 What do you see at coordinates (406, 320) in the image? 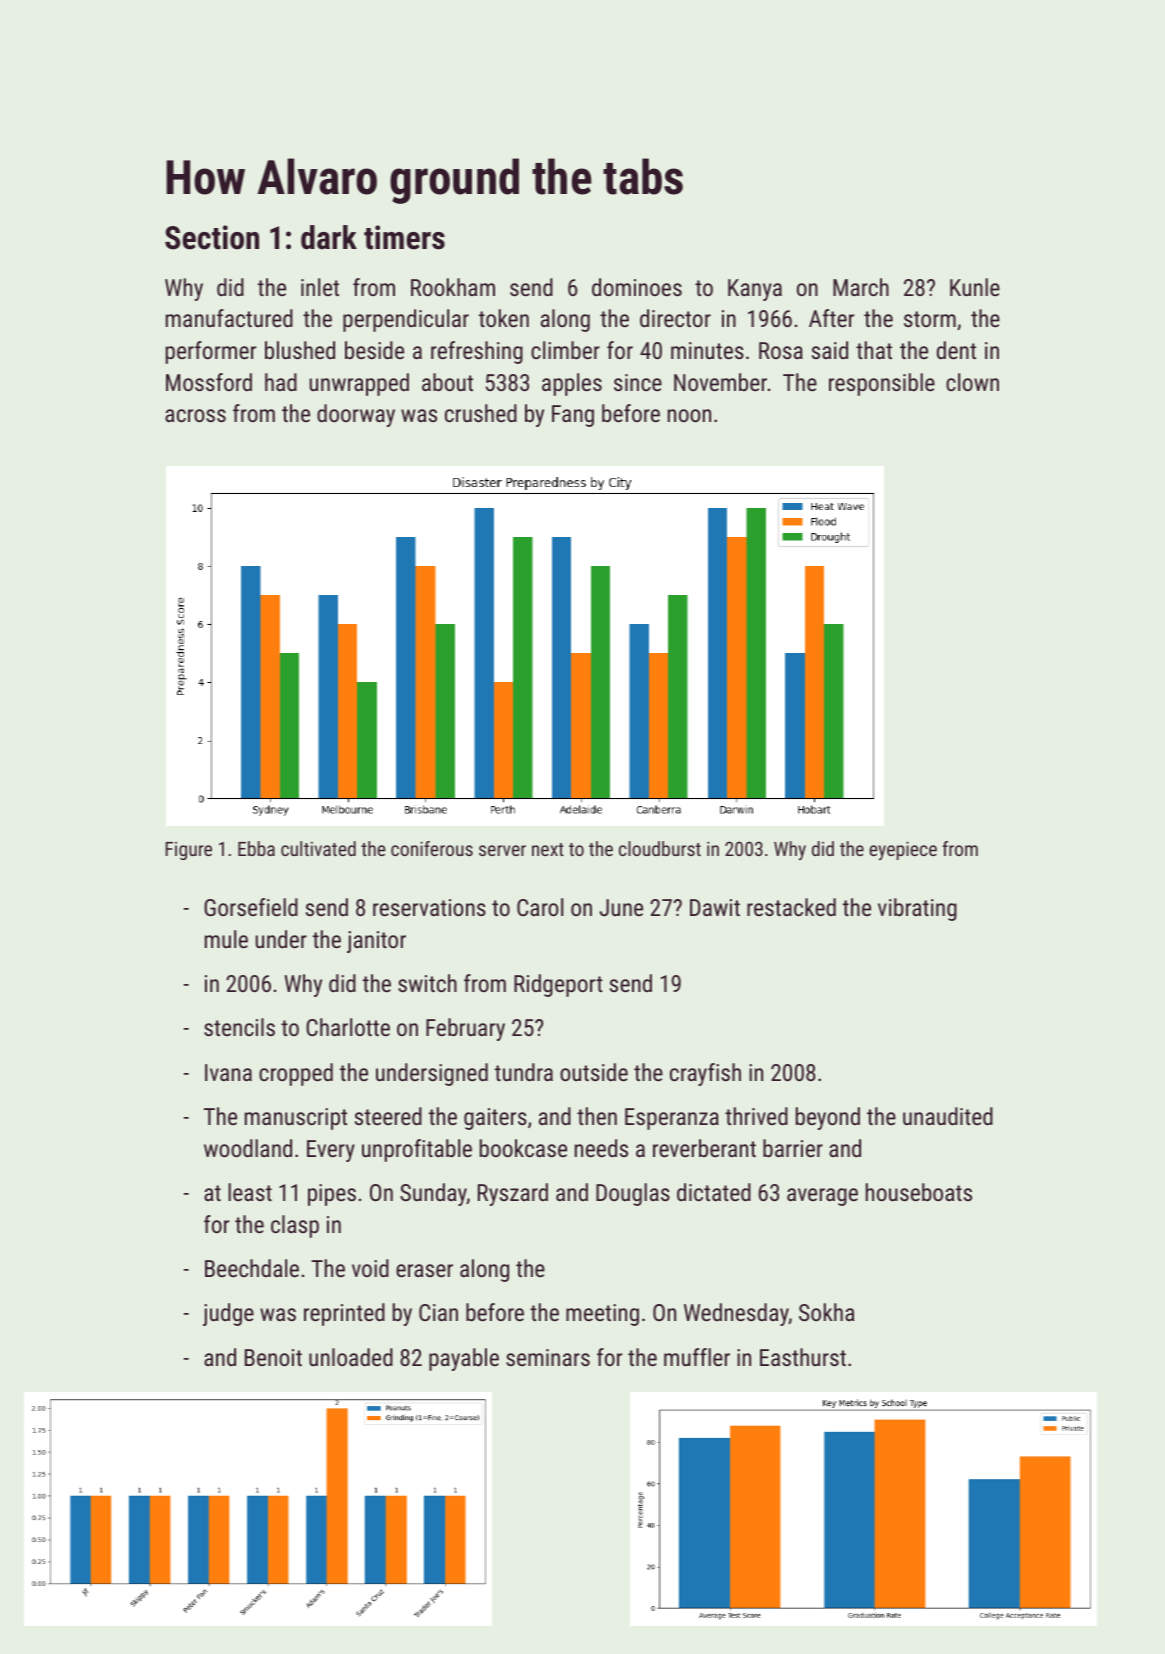
I see `perpendicular` at bounding box center [406, 320].
